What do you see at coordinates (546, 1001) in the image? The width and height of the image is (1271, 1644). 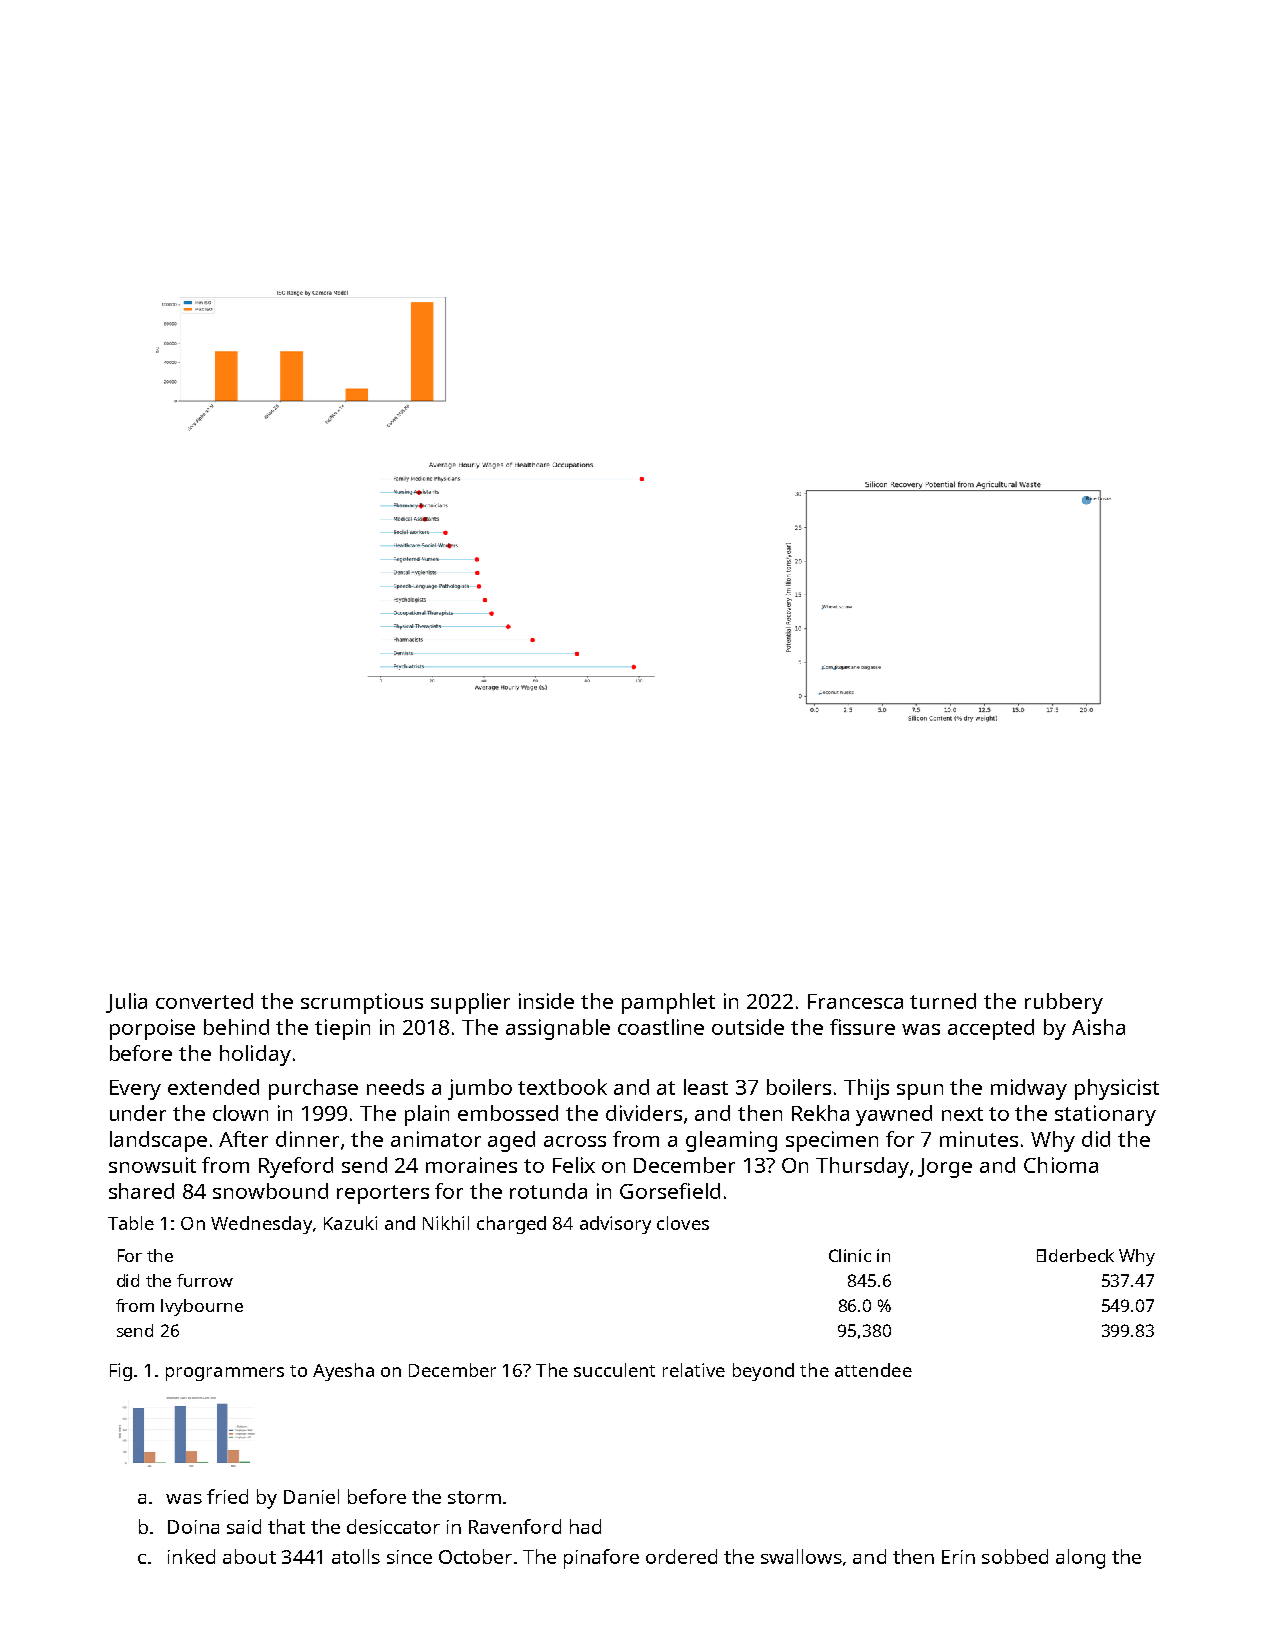 I see `inside` at bounding box center [546, 1001].
